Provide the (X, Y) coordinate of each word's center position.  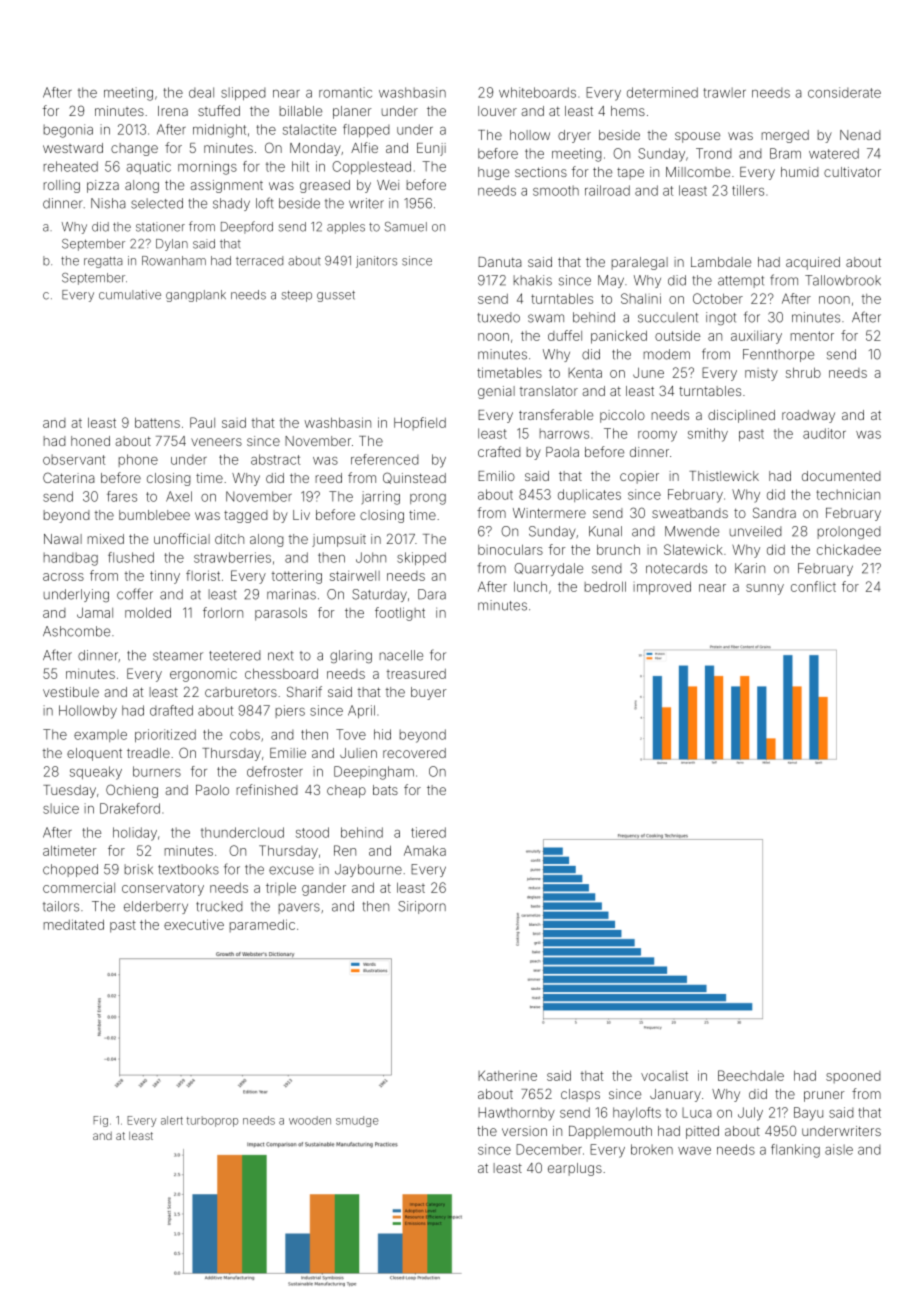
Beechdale (751, 1075)
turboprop (212, 1121)
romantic (345, 92)
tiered (428, 832)
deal (201, 92)
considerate (844, 92)
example (100, 735)
